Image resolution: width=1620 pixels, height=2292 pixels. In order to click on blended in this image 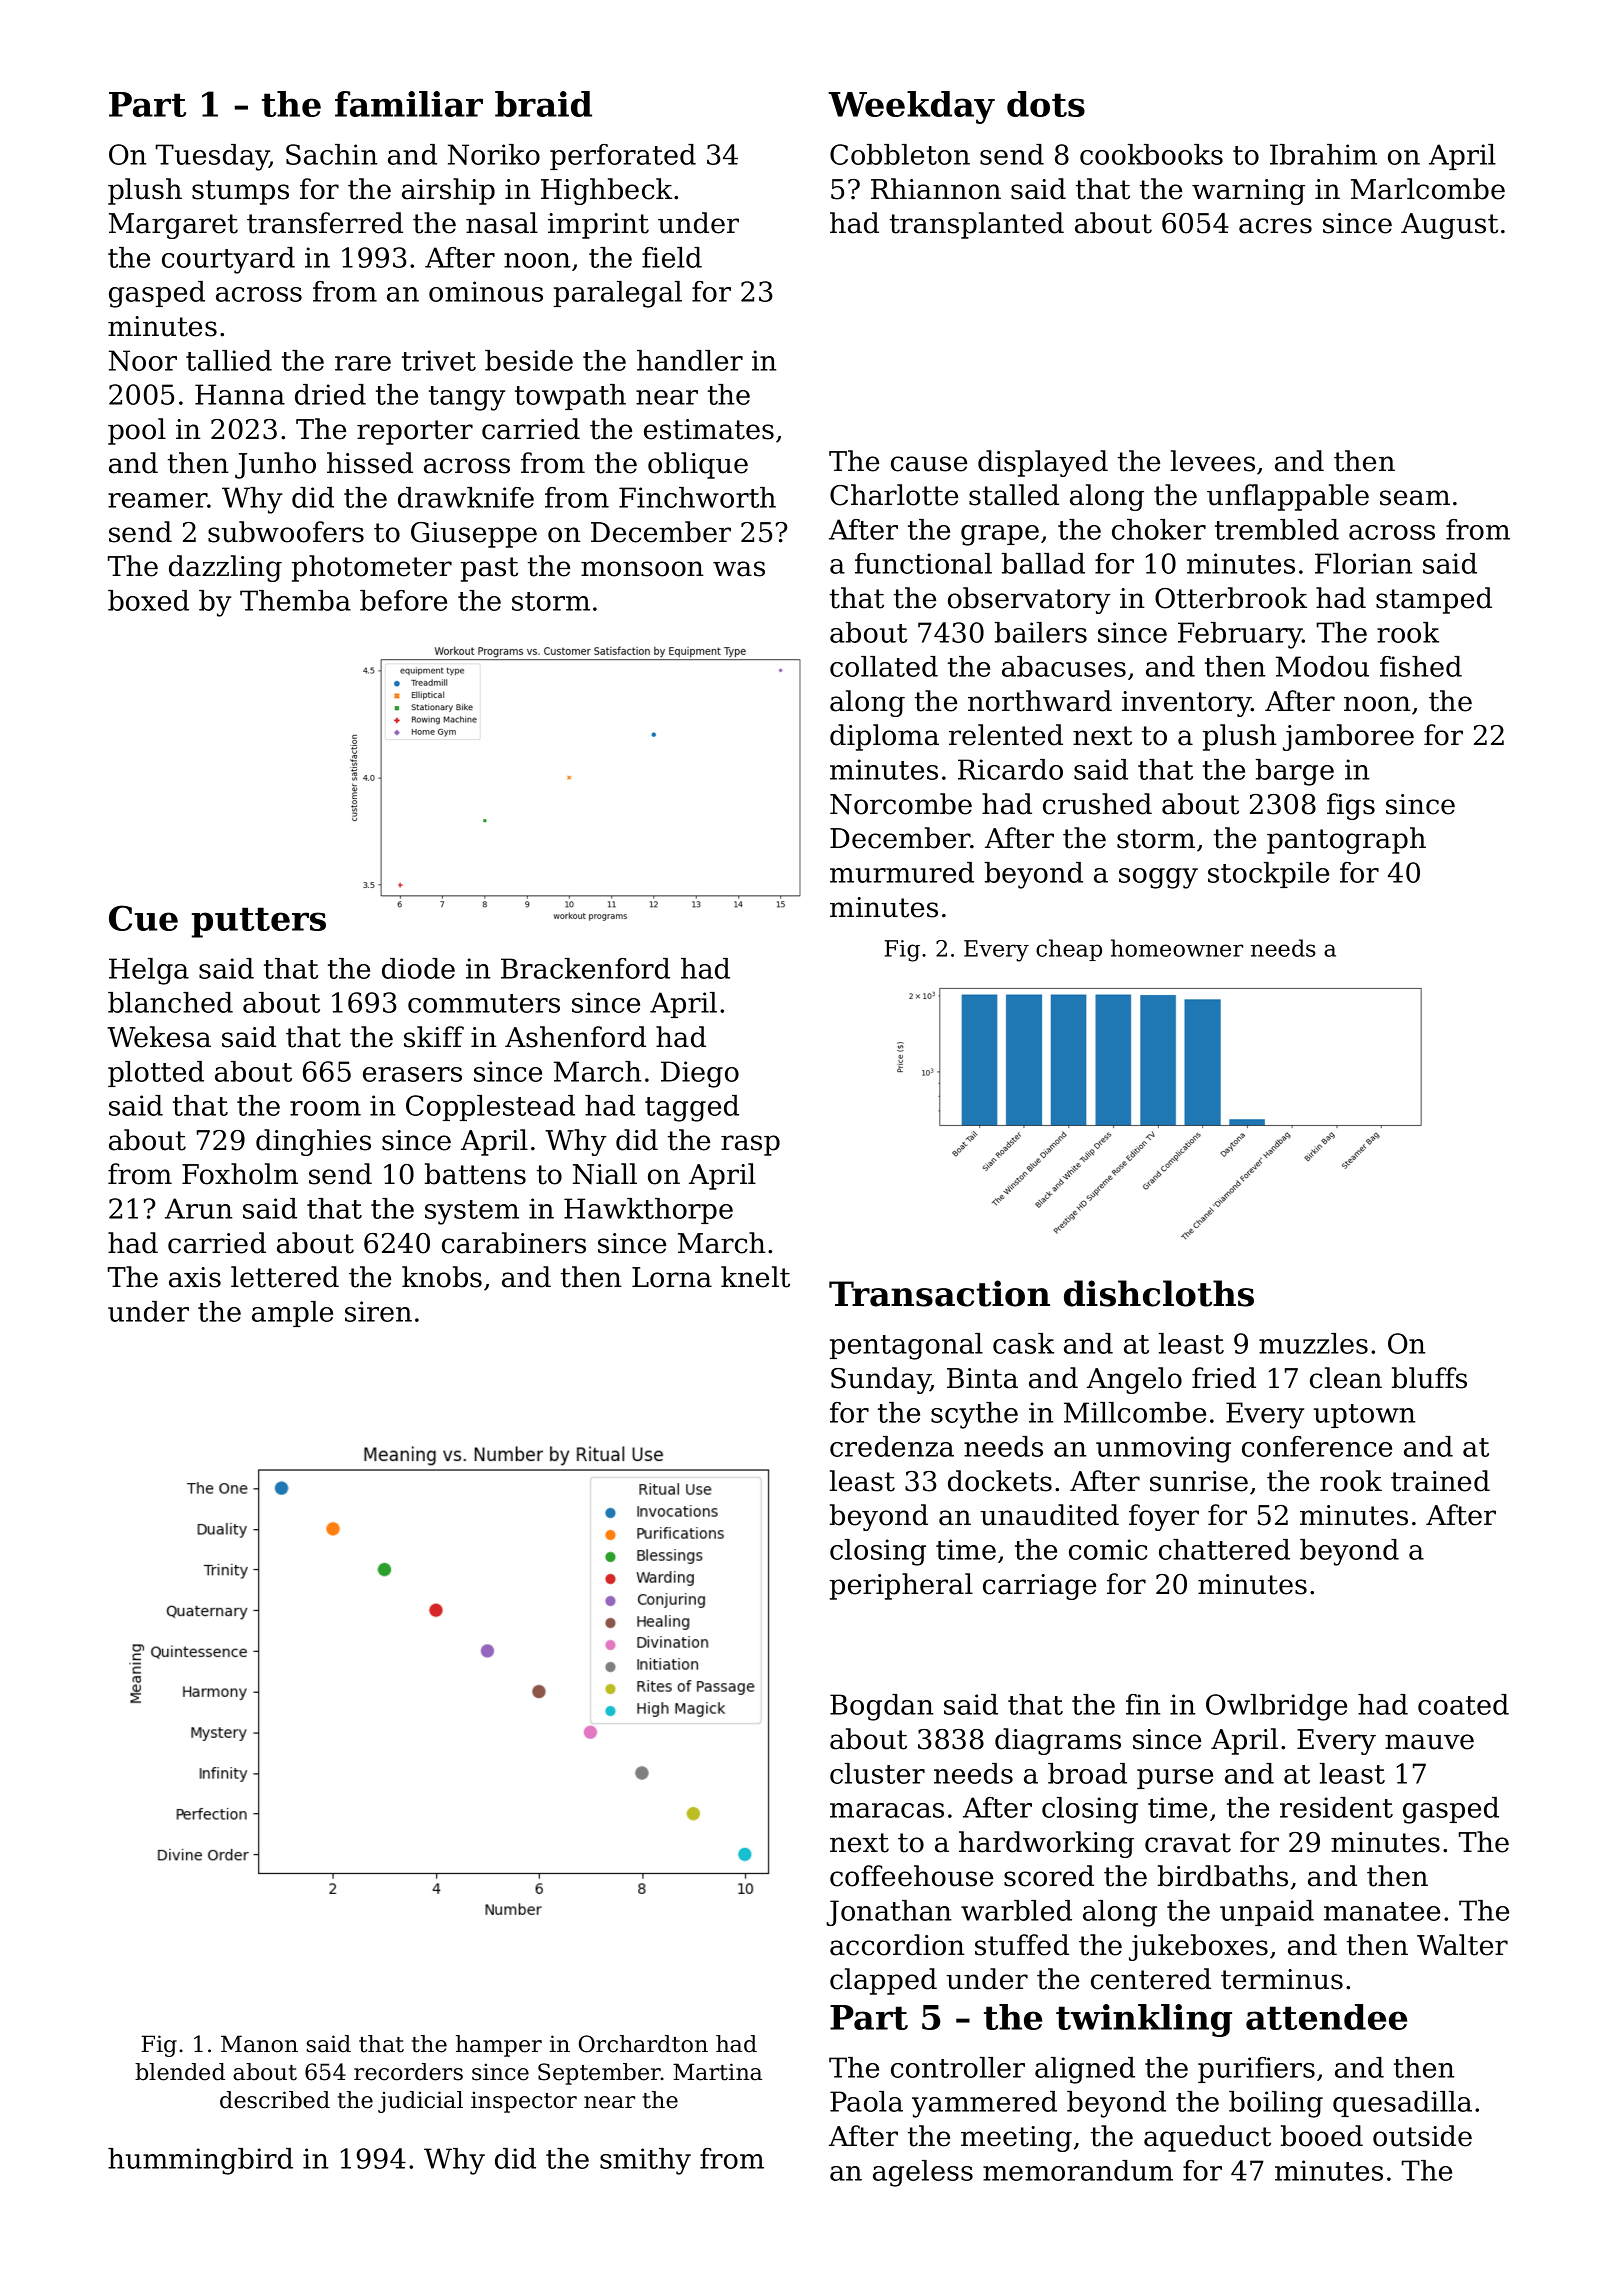, I will do `click(180, 2072)`.
